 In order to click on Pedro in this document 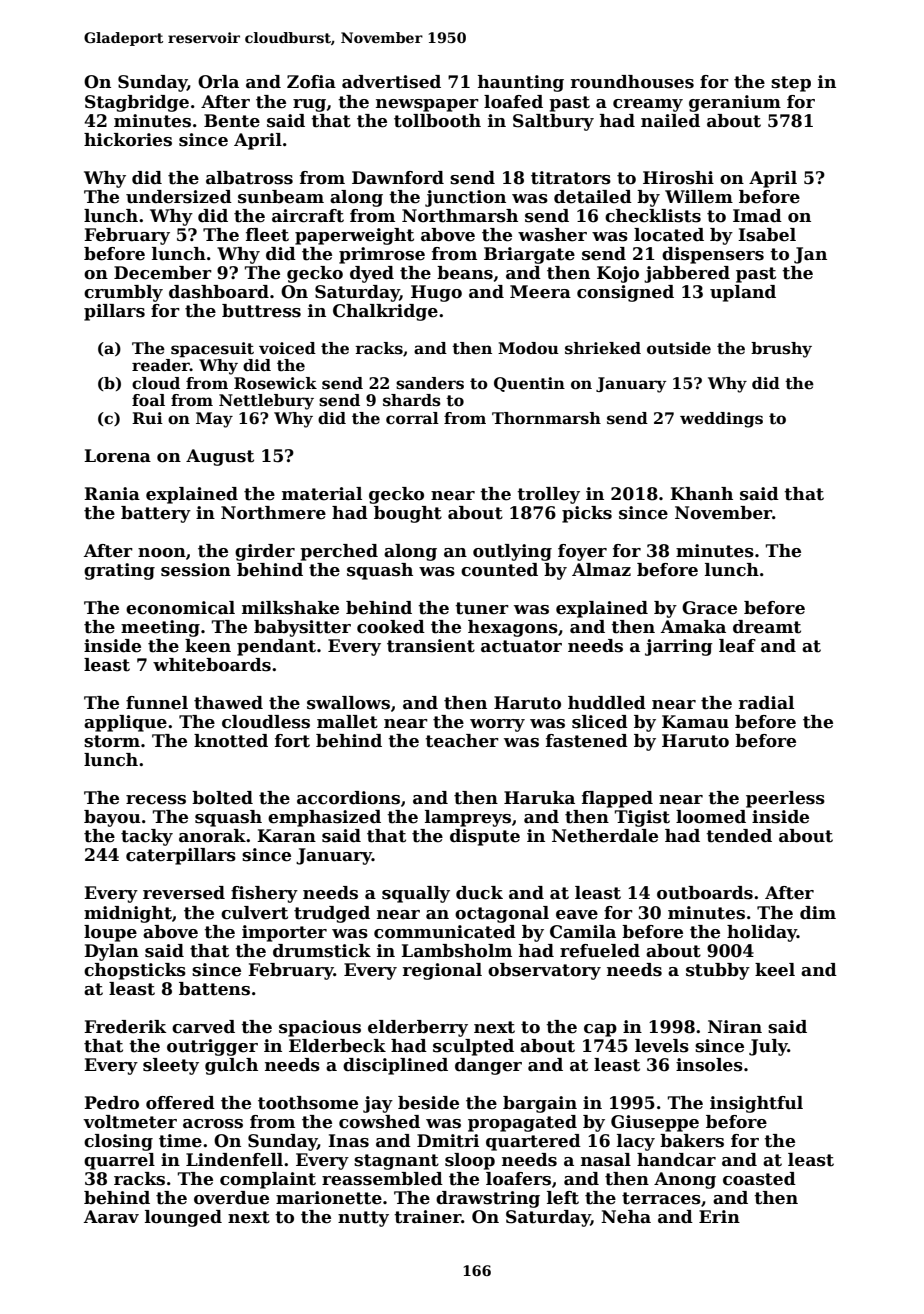, I will do `click(111, 1103)`.
